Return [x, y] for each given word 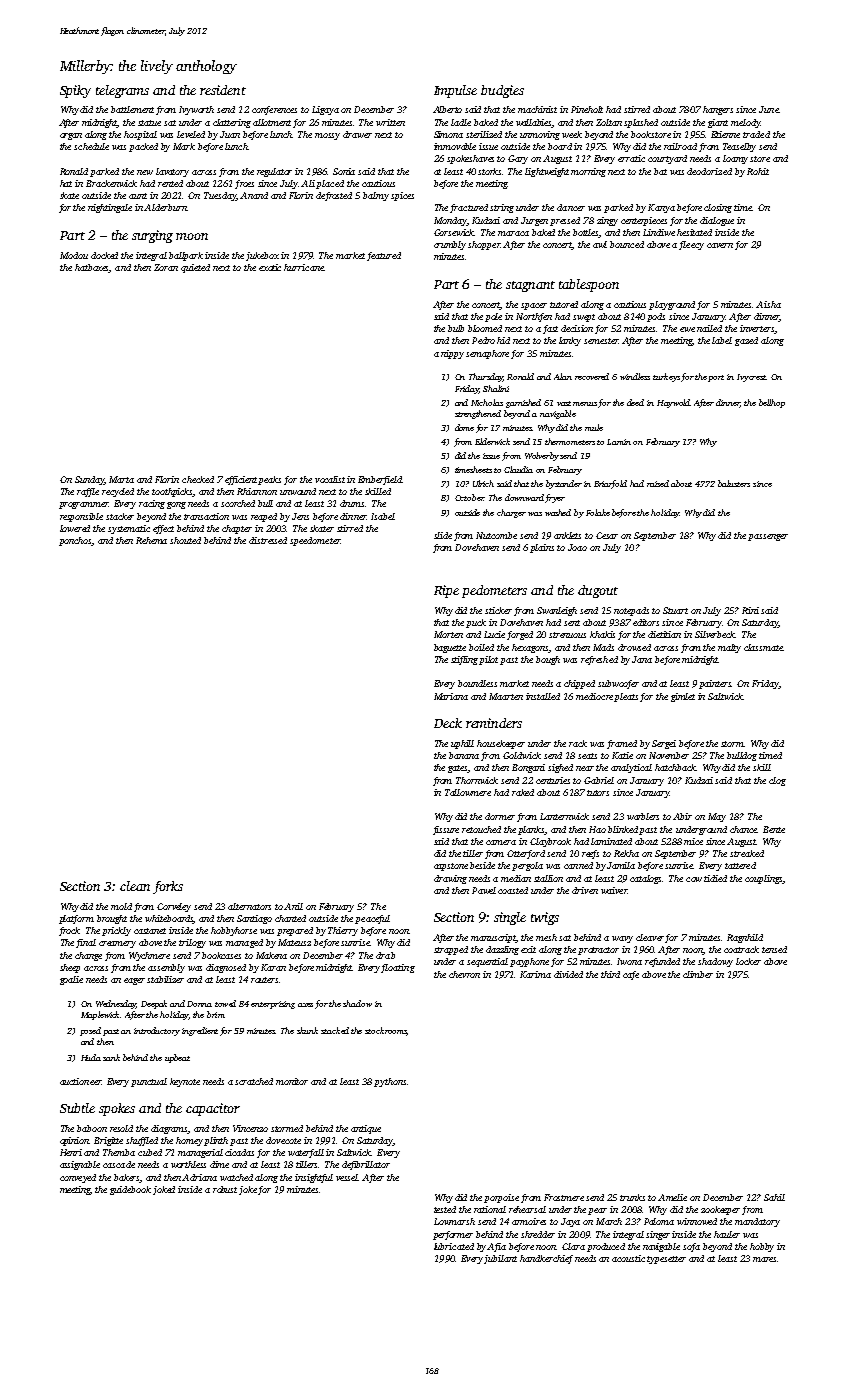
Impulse [455, 91]
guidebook [130, 1190]
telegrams [122, 91]
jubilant [500, 1259]
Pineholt [587, 109]
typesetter [666, 1260]
